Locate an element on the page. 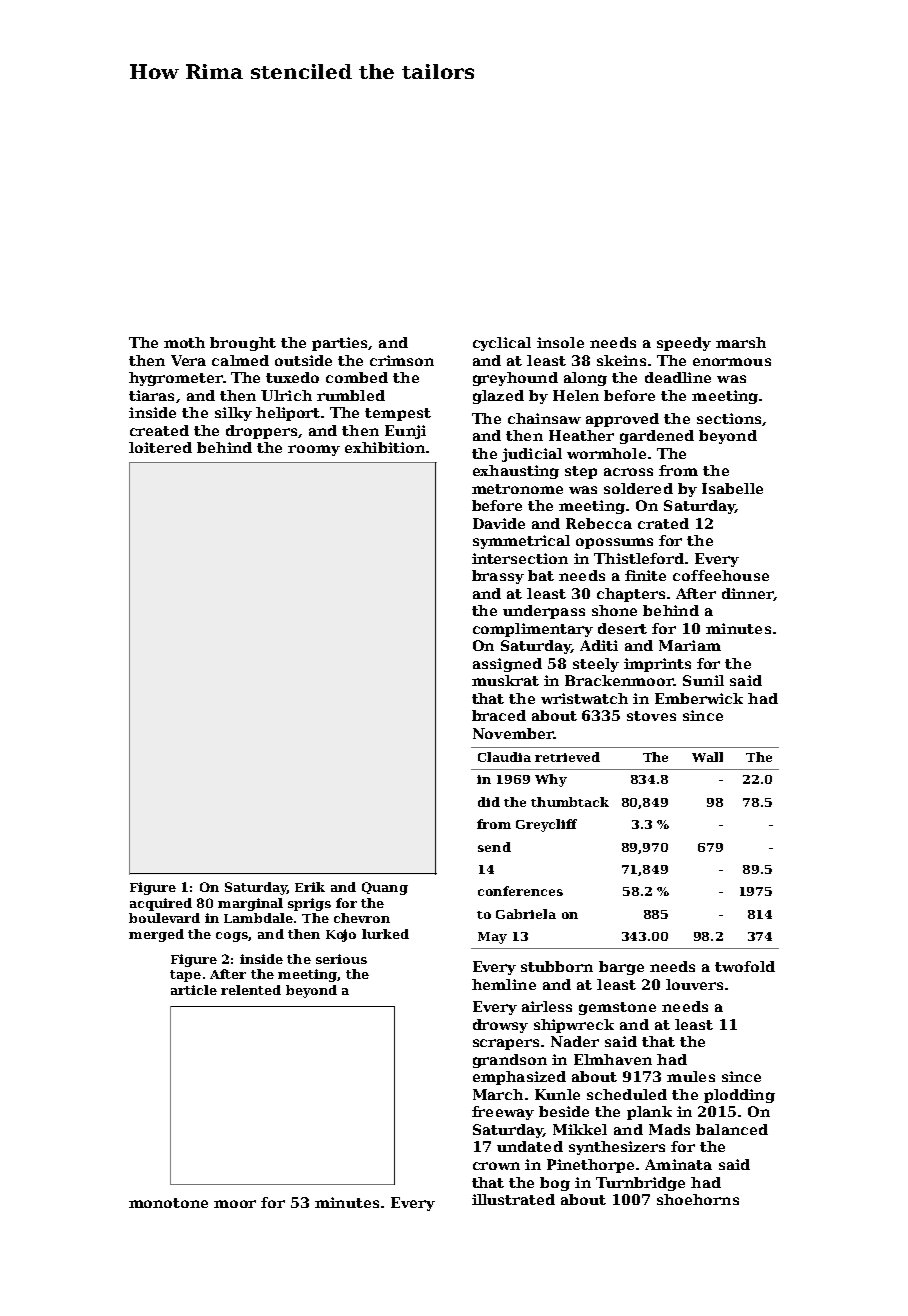 The height and width of the page is (1316, 908). acquired is located at coordinates (161, 904).
